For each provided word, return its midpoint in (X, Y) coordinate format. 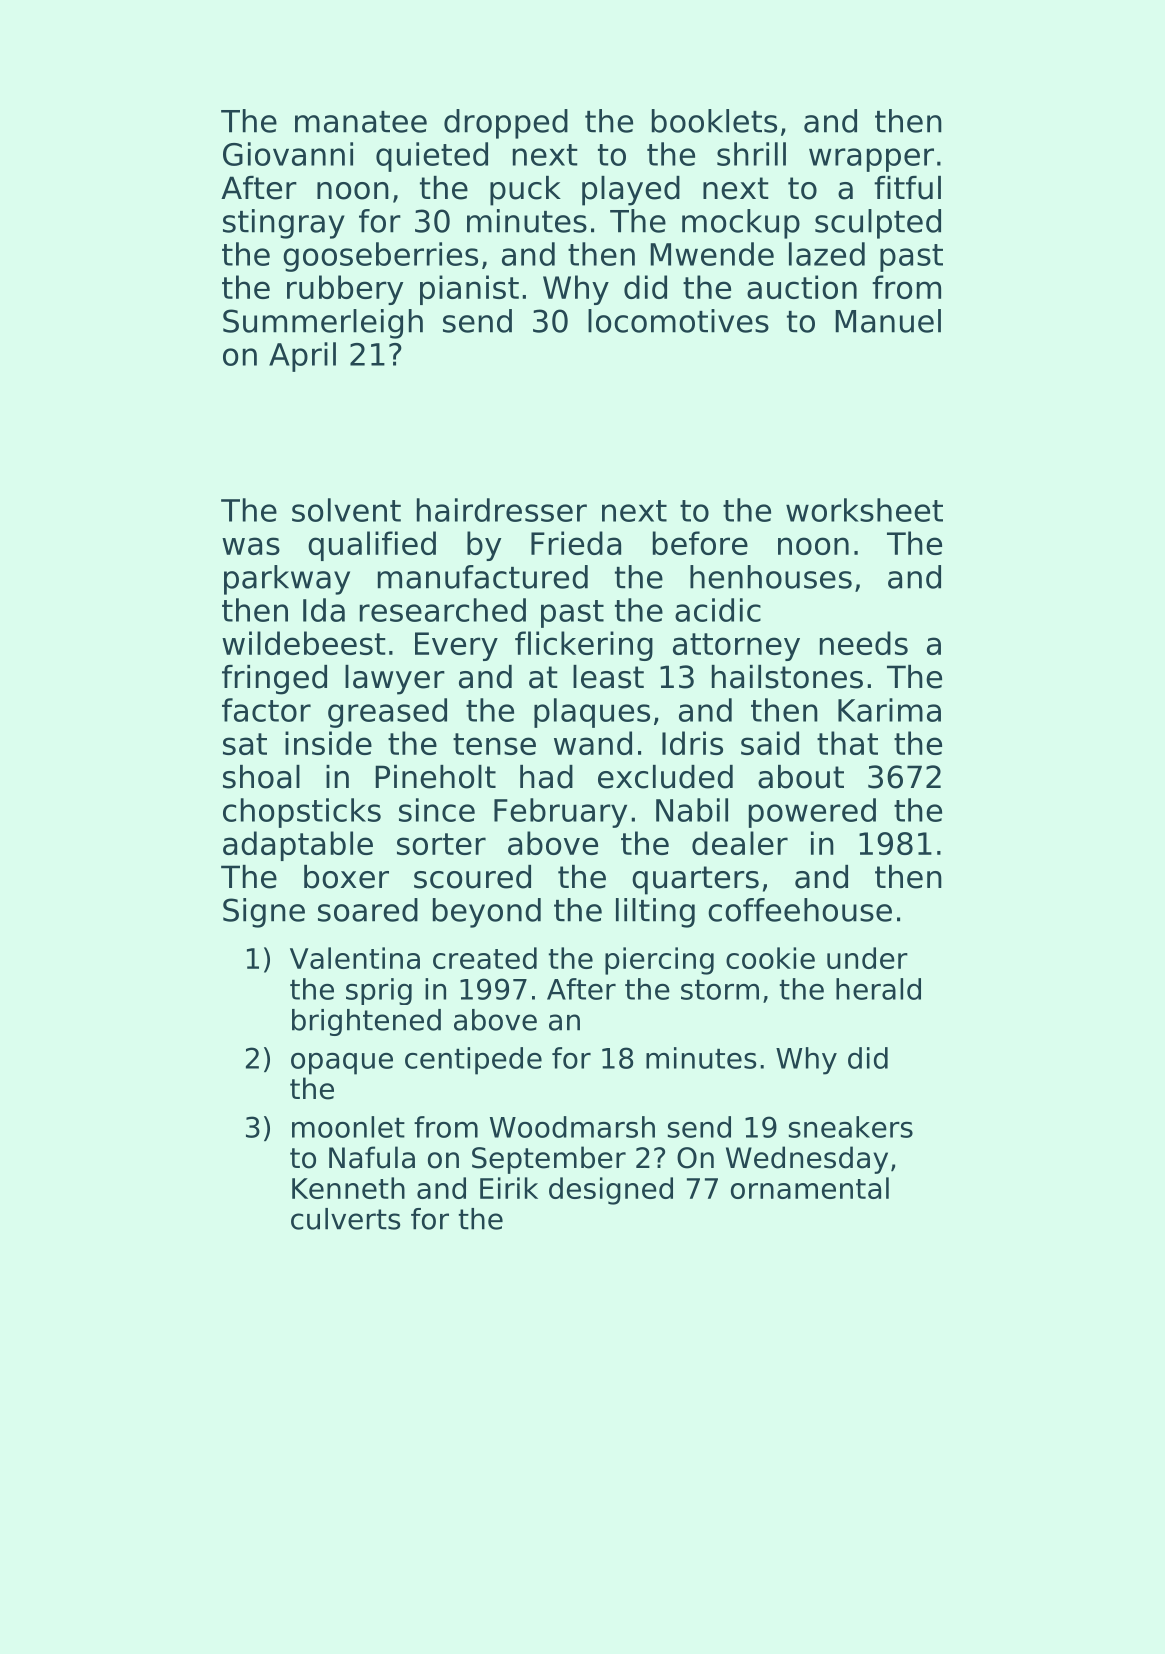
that (847, 743)
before (700, 543)
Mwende (712, 254)
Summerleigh (323, 324)
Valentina (355, 958)
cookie (770, 958)
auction (802, 287)
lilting (655, 913)
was (251, 546)
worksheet (864, 510)
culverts (345, 1219)
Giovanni (288, 154)
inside (328, 743)
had (546, 777)
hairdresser (502, 510)
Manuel (888, 321)
